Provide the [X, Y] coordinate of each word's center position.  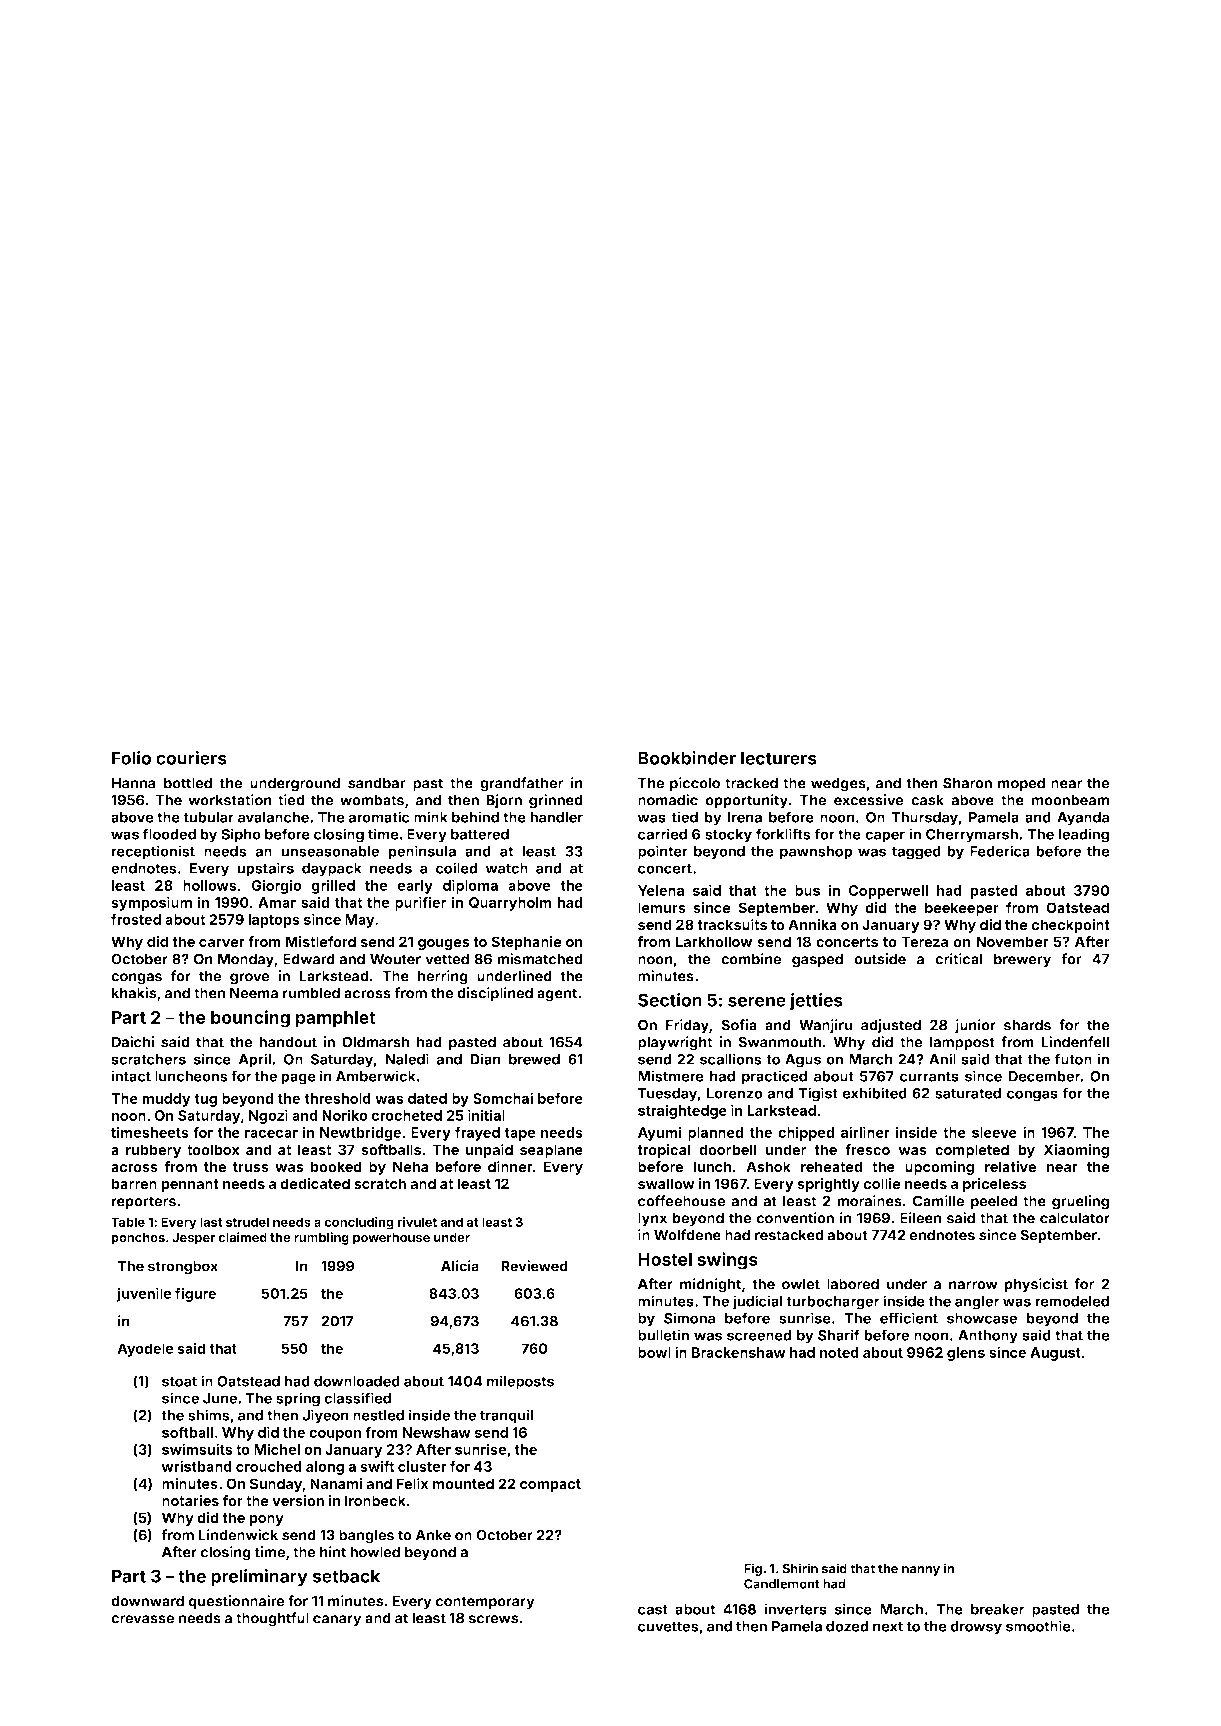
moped [1021, 784]
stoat [179, 1381]
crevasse [142, 1619]
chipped [806, 1134]
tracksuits [732, 925]
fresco [867, 1150]
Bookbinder [687, 758]
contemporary [485, 1603]
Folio [131, 758]
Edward [309, 959]
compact [550, 1485]
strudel [247, 1222]
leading [1084, 835]
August [1055, 1354]
